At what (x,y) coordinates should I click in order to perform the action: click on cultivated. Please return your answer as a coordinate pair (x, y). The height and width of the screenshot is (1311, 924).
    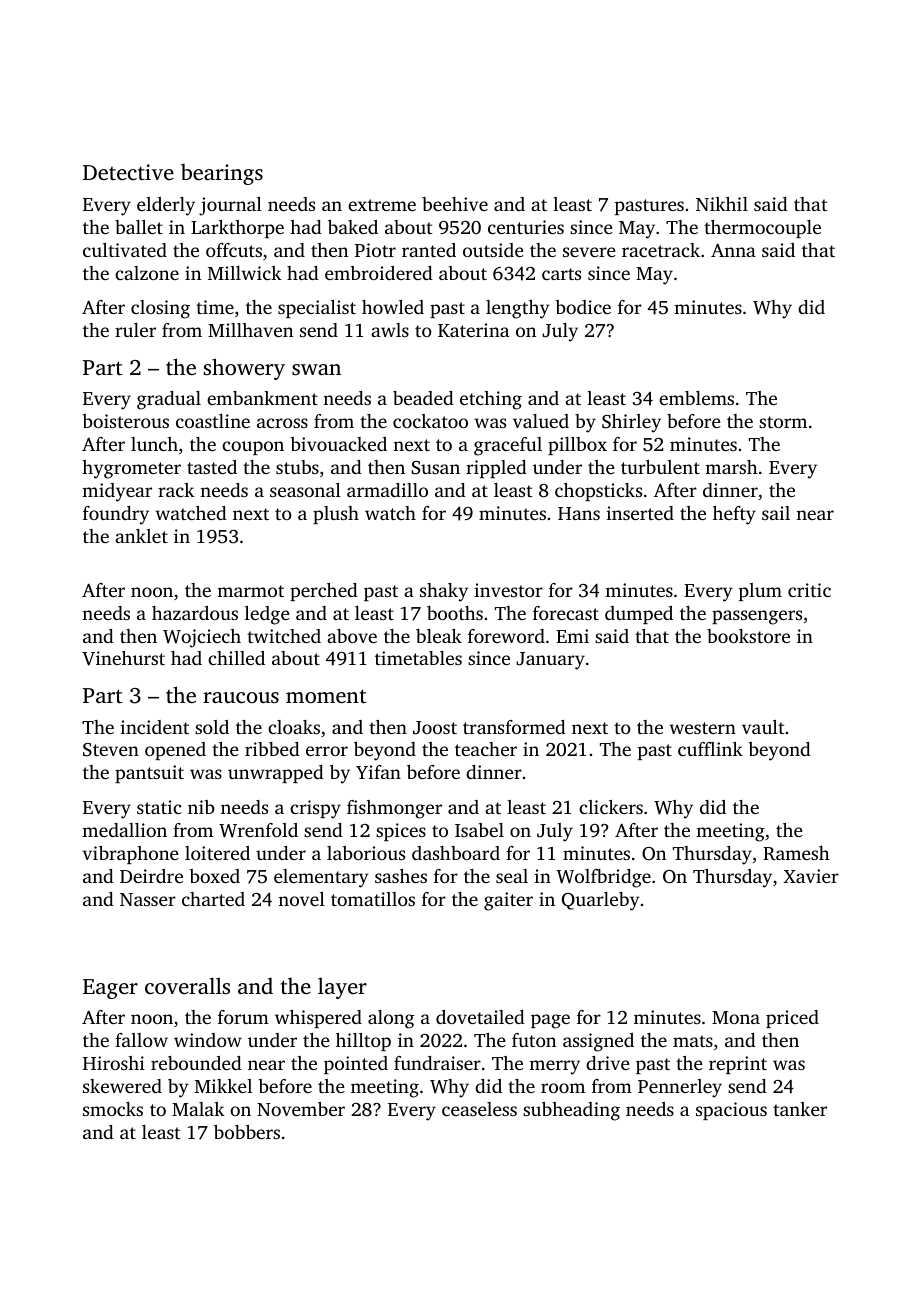
    Looking at the image, I should click on (125, 250).
